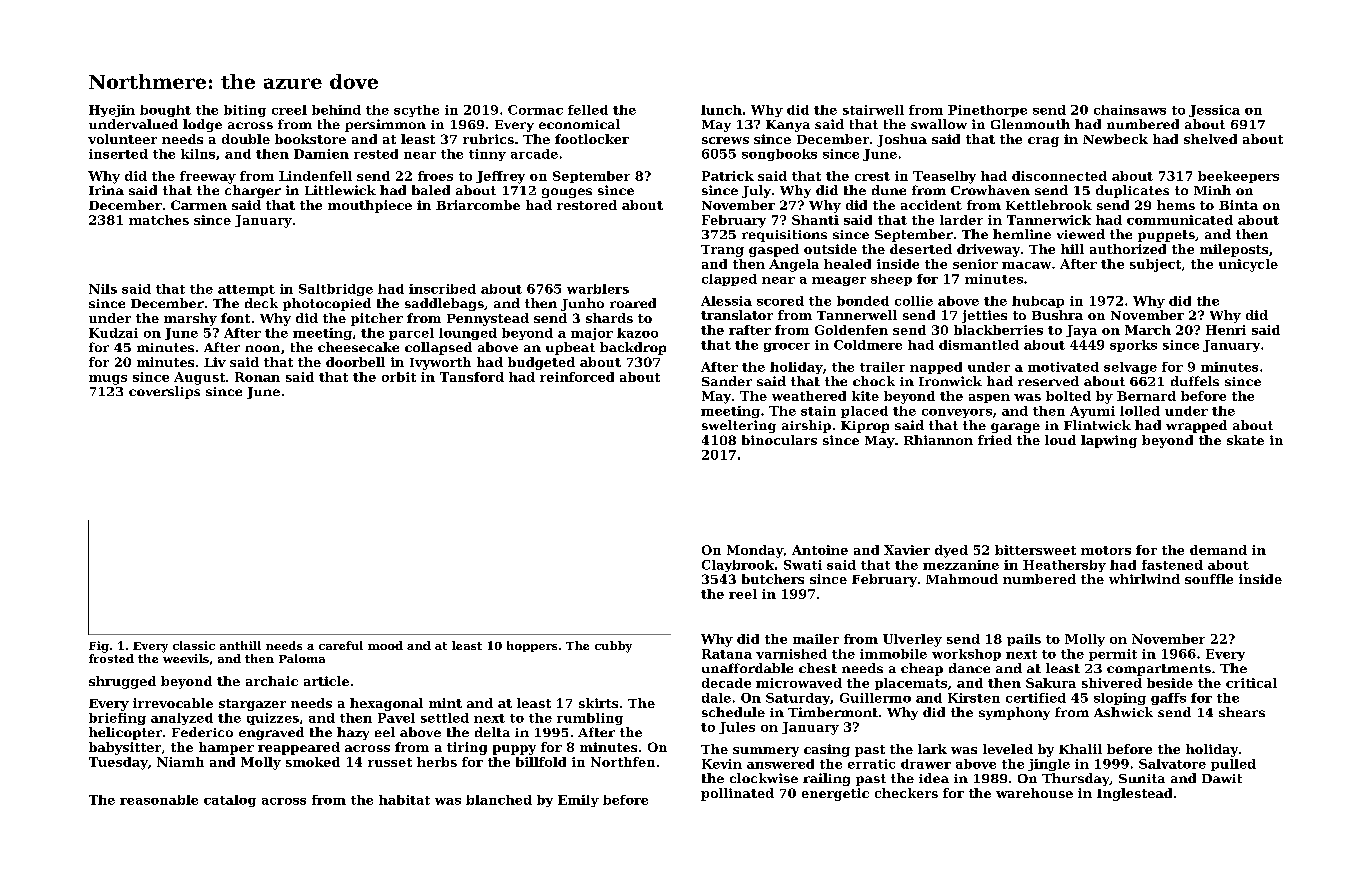 The image size is (1372, 887). I want to click on Monday, so click(755, 551).
